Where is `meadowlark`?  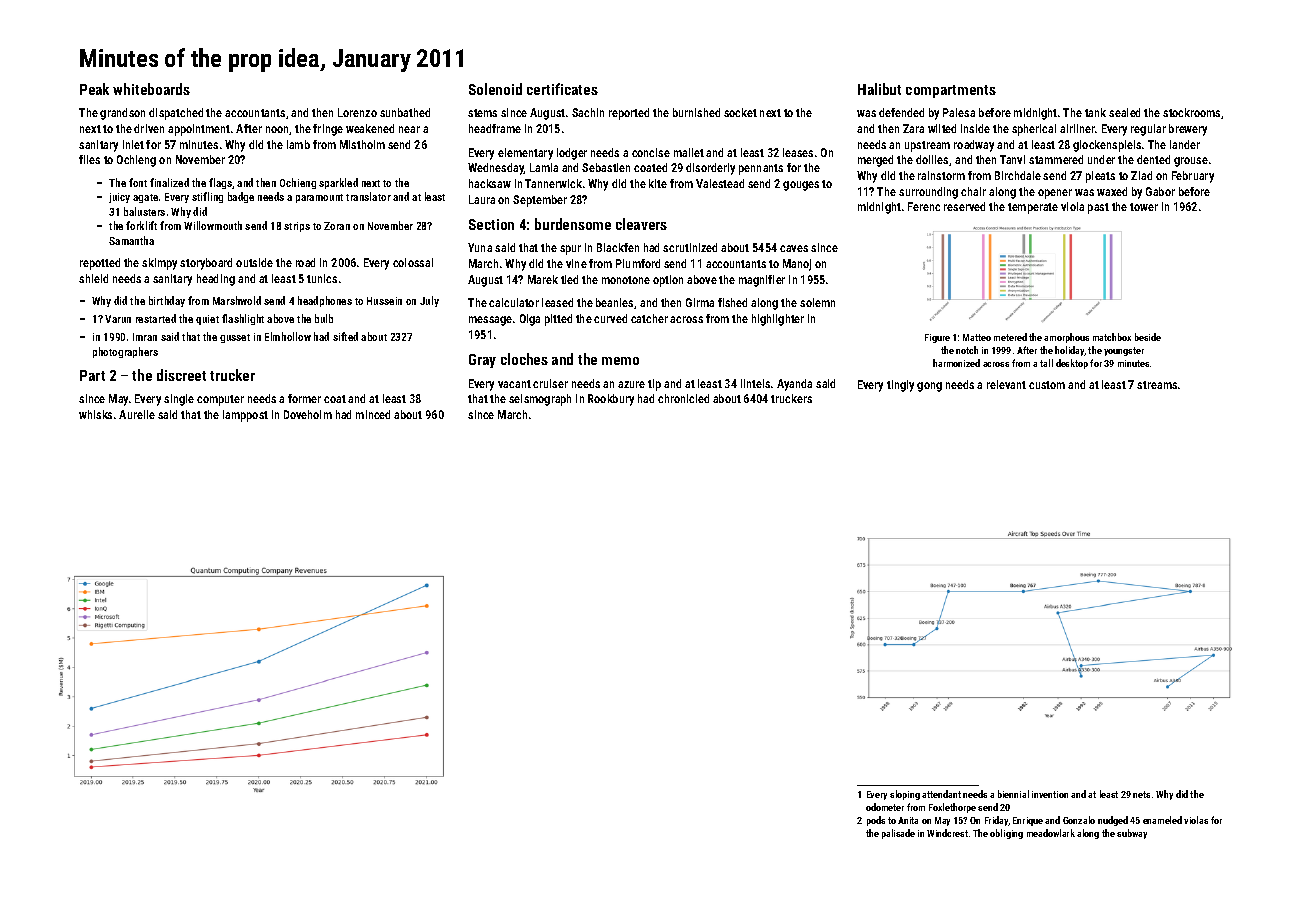 meadowlark is located at coordinates (1051, 833).
